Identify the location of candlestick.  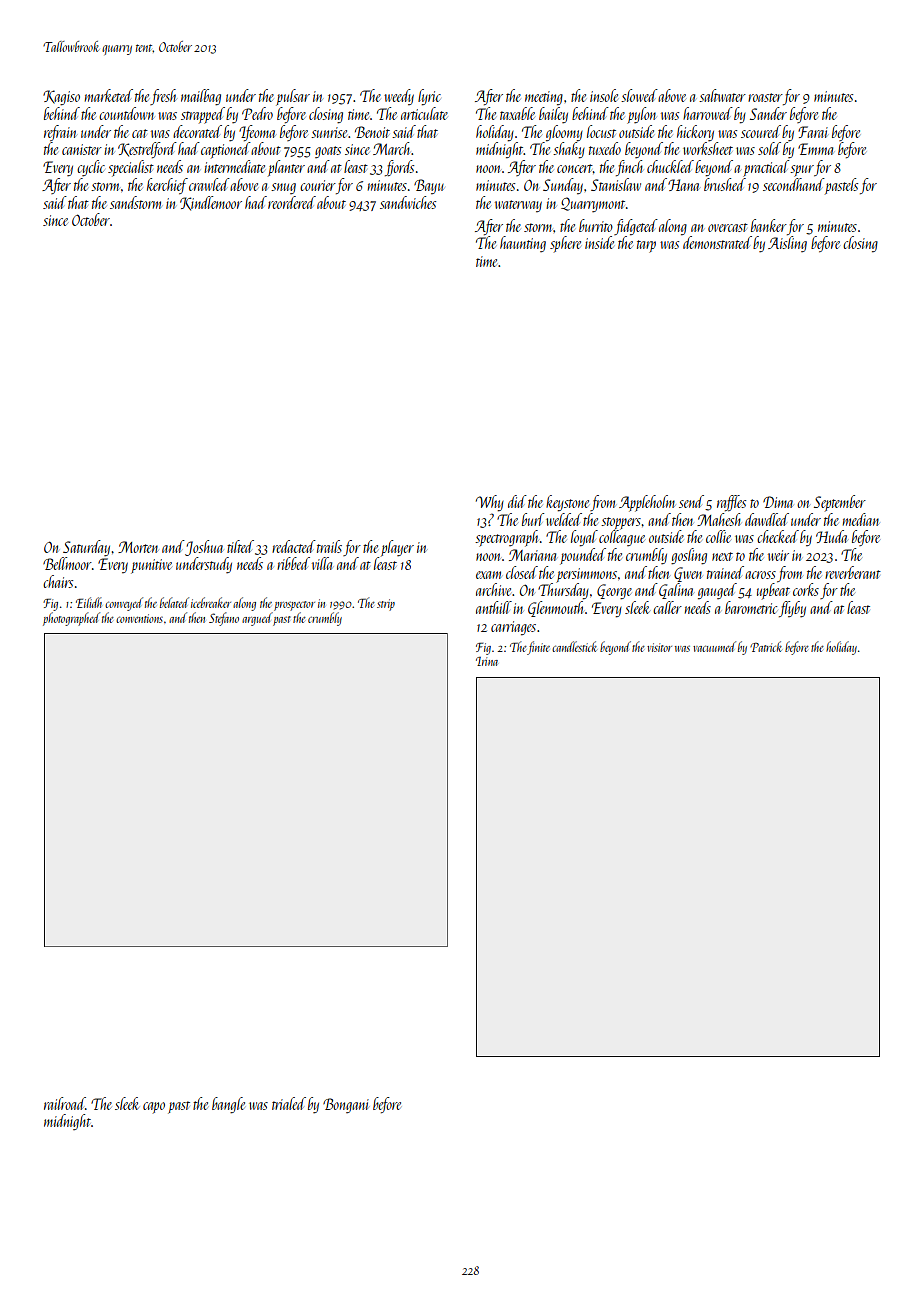
(574, 646).
